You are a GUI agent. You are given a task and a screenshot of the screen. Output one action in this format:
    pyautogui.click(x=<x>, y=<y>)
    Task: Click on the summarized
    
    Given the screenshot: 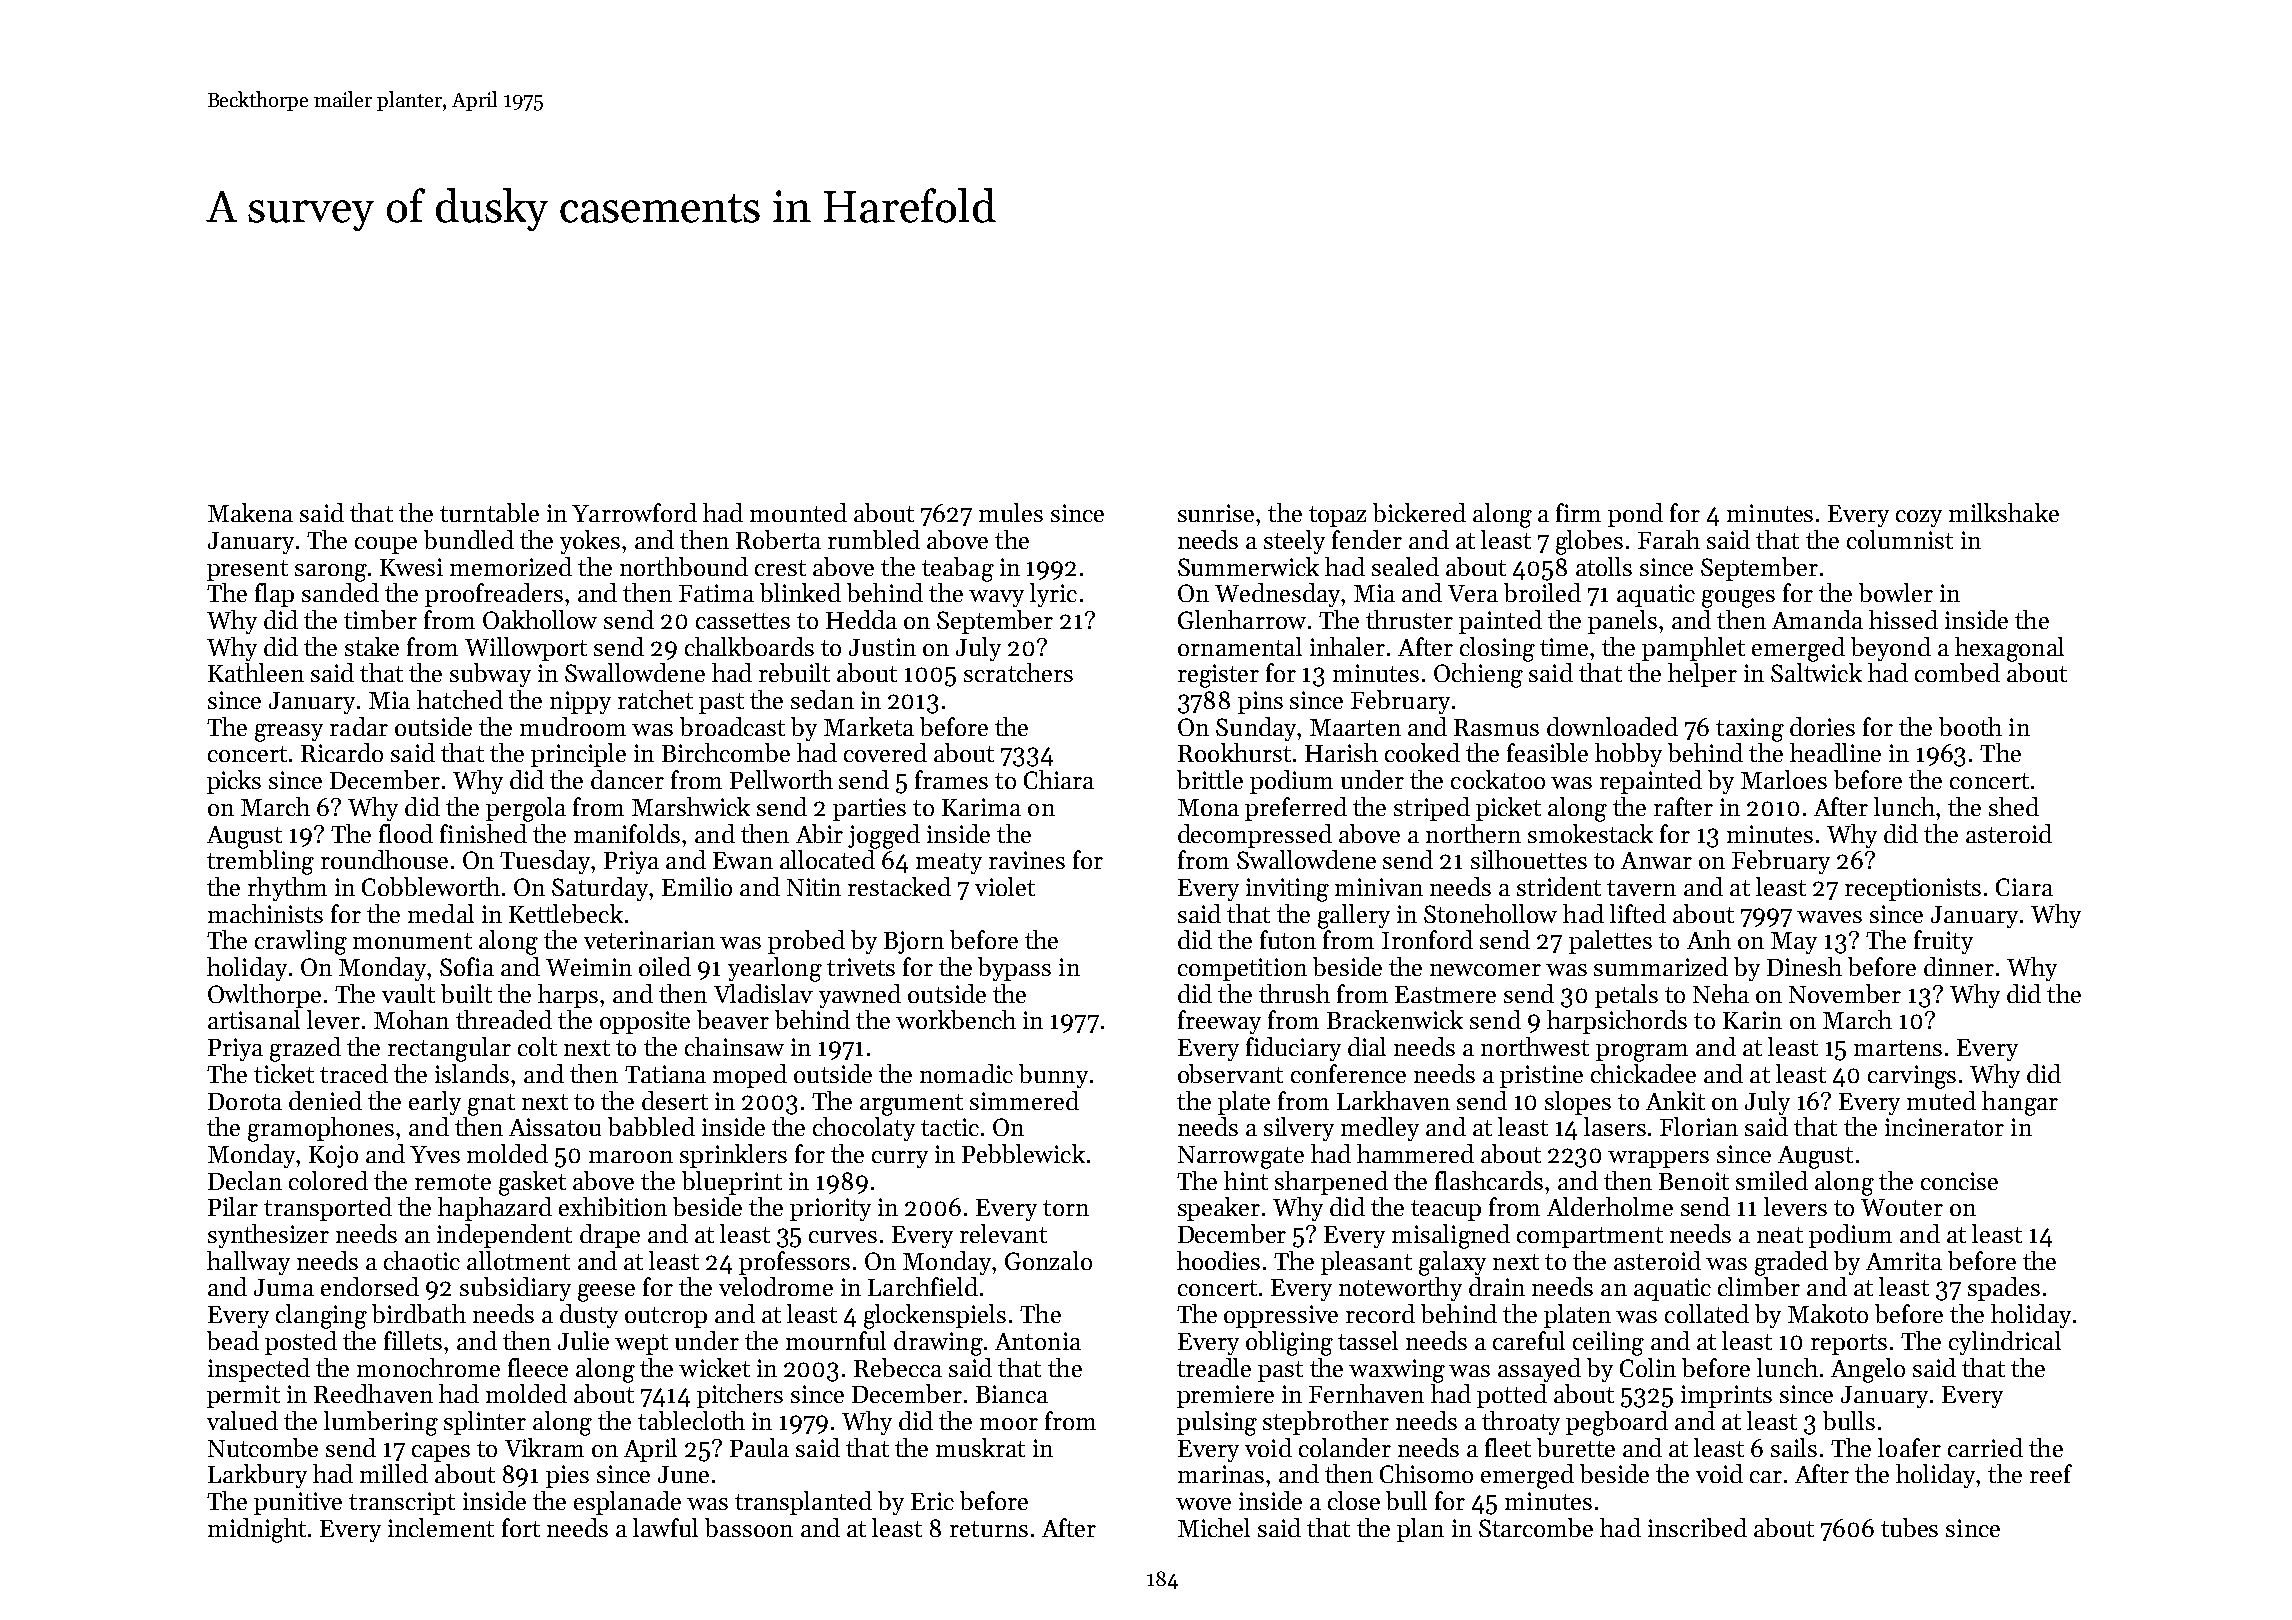 What is the action you would take?
    pyautogui.click(x=1661, y=966)
